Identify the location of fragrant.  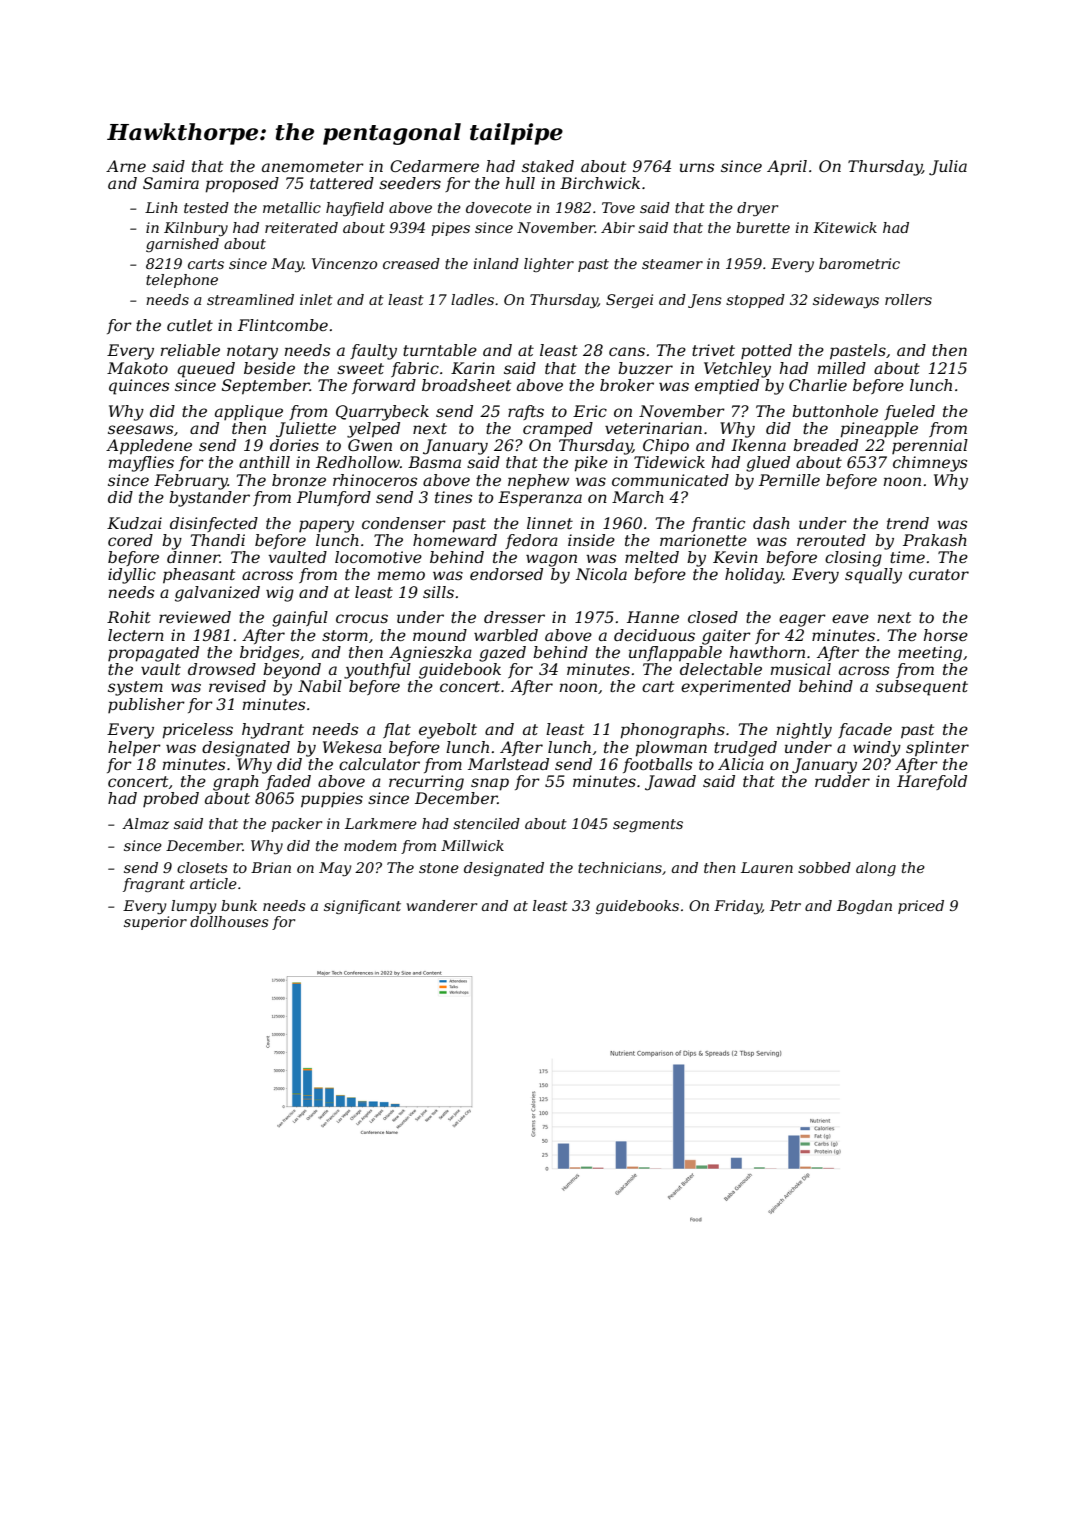
(154, 885).
